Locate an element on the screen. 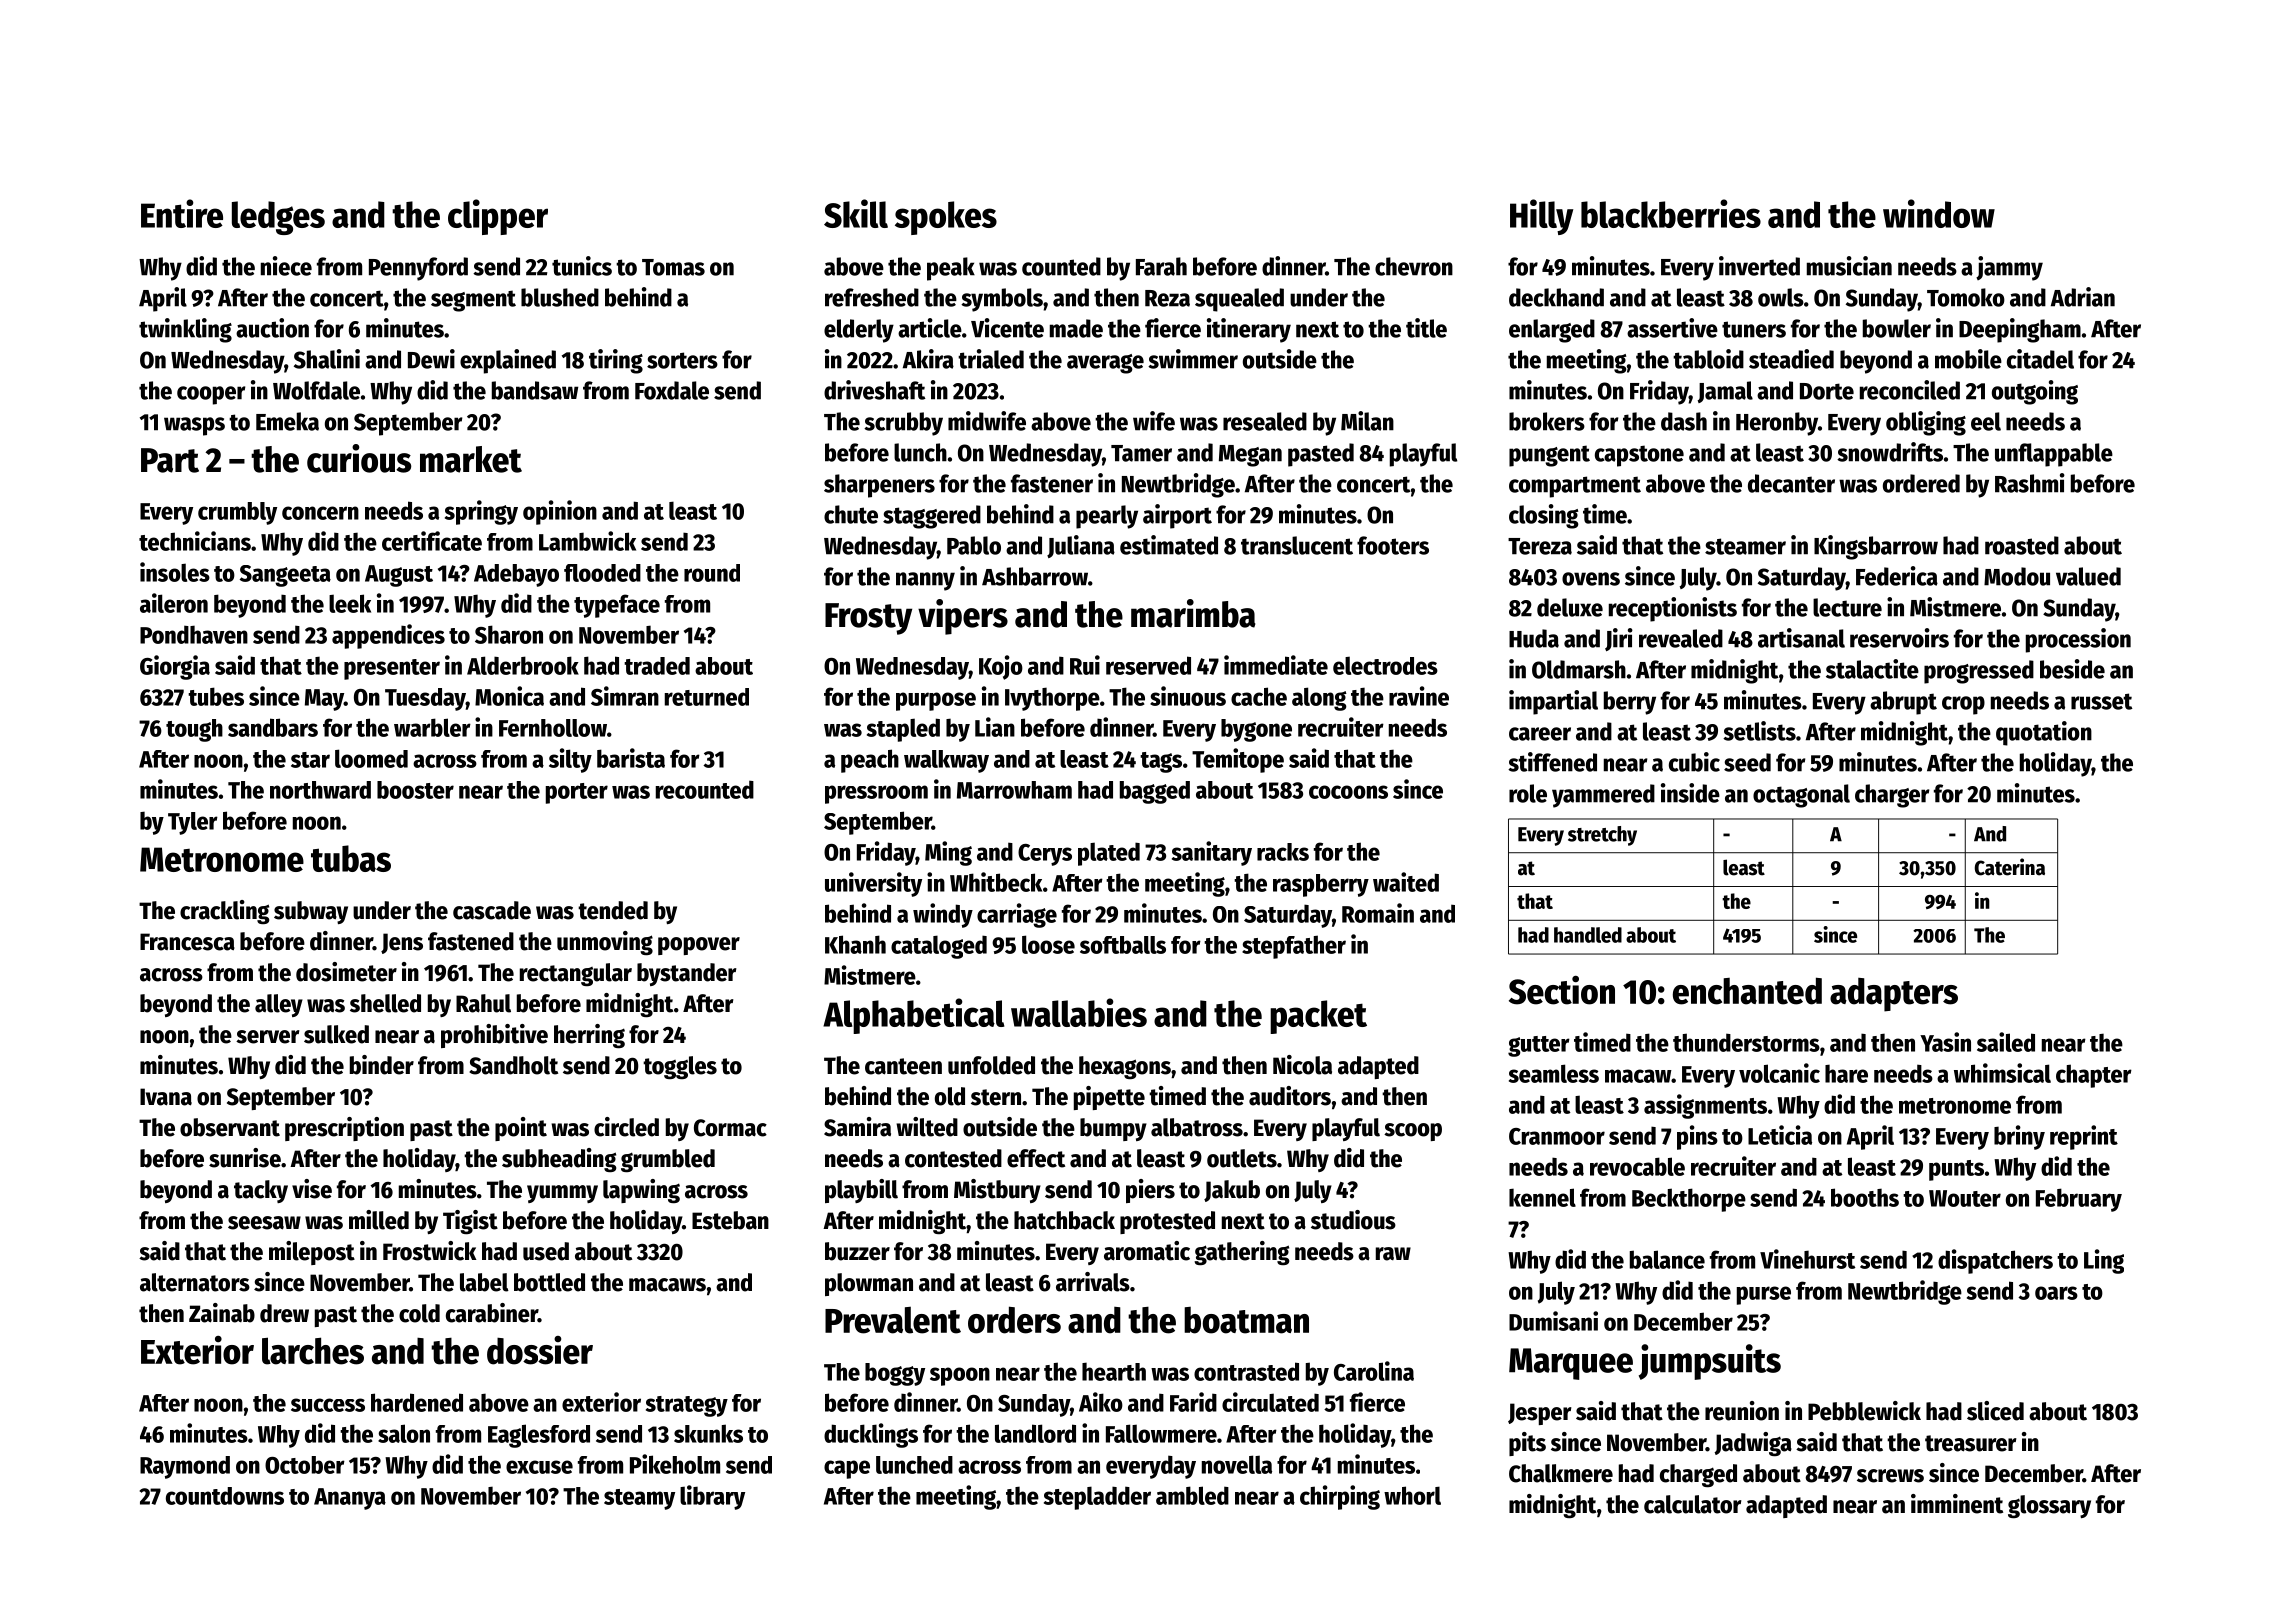 This screenshot has height=1614, width=2282. star is located at coordinates (310, 760).
